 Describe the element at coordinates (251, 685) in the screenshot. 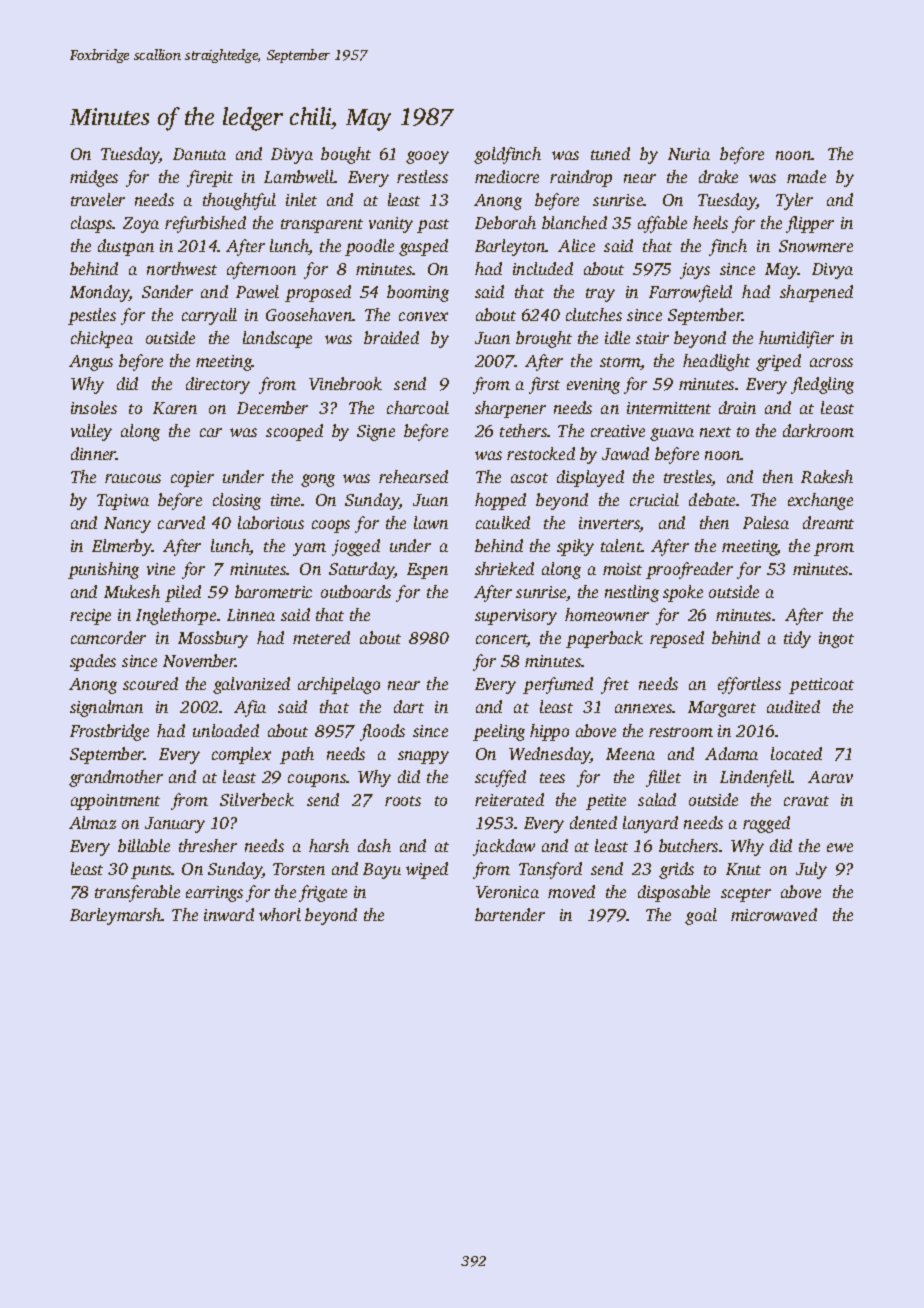

I see `galvanized` at that location.
